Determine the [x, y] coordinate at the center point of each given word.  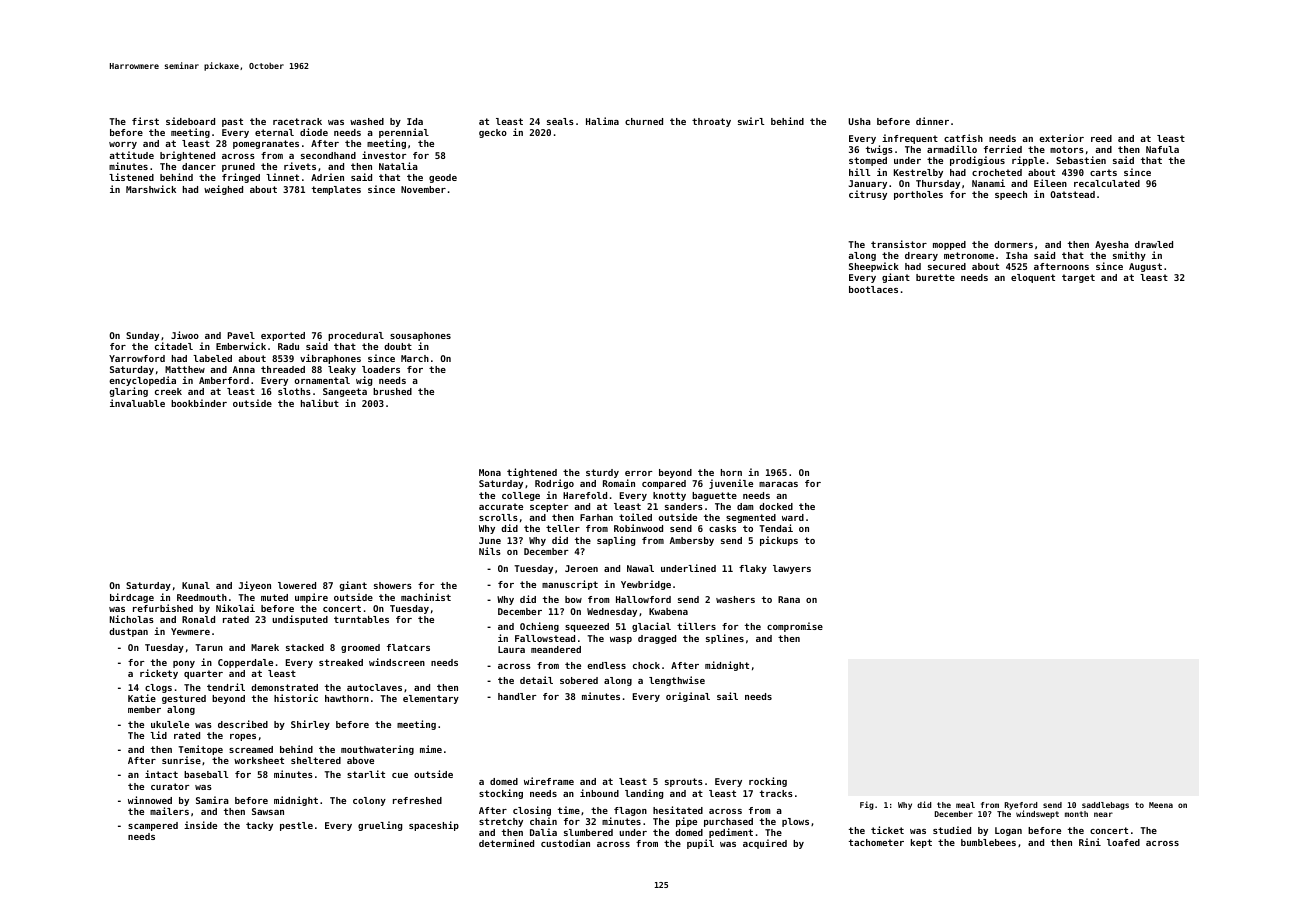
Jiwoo [185, 335]
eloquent [1033, 278]
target [1078, 278]
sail [727, 696]
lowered [297, 585]
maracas [778, 484]
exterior [1061, 138]
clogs [158, 688]
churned [644, 121]
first [145, 121]
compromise [795, 627]
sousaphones [420, 336]
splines [725, 639]
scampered [153, 826]
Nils [490, 551]
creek [168, 391]
